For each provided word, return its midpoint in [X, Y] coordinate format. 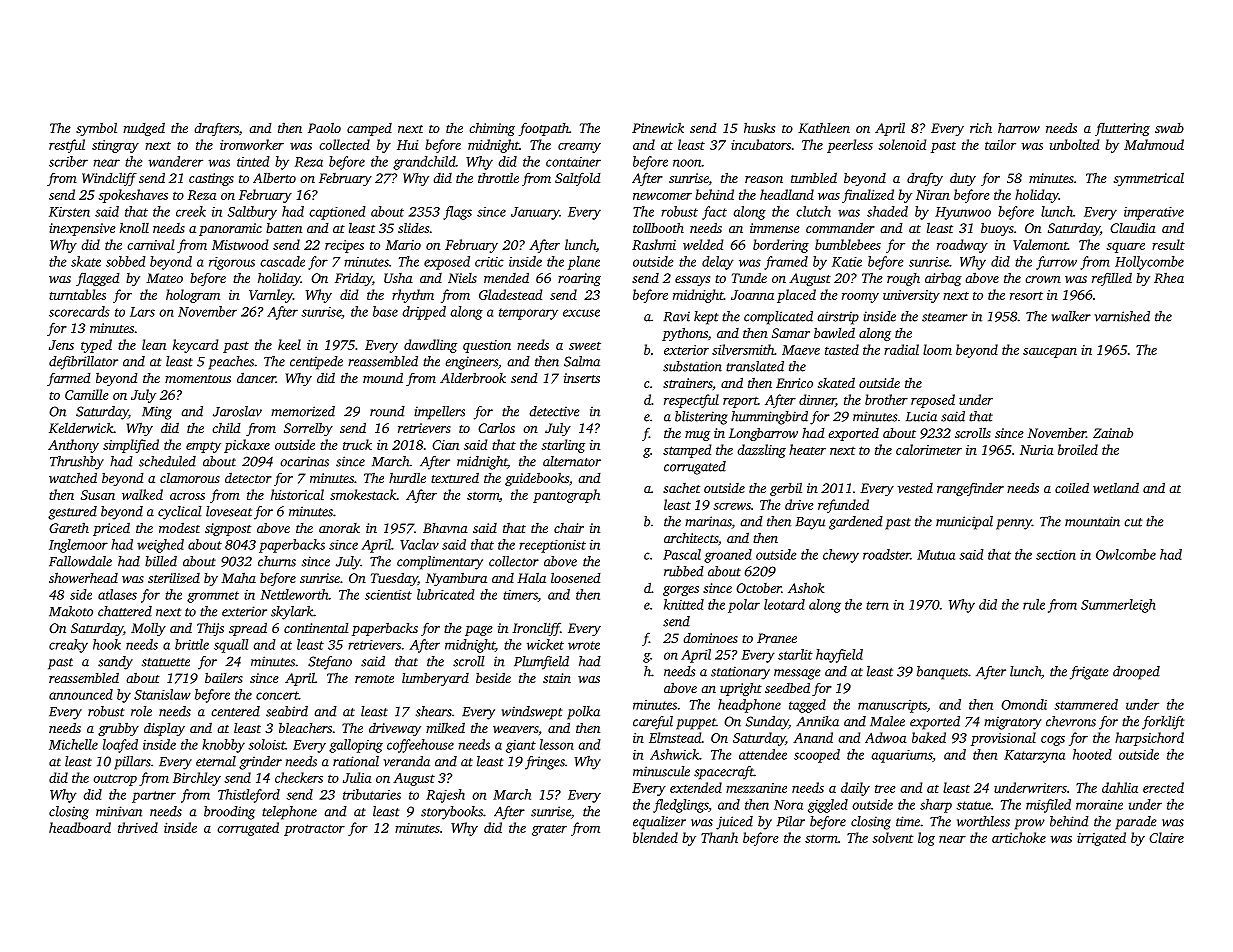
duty [963, 179]
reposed [933, 401]
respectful [691, 401]
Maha [238, 577]
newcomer [662, 196]
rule [1034, 604]
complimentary [440, 563]
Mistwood [240, 244]
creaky [68, 646]
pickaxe [247, 446]
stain [557, 678]
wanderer [176, 161]
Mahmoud [1154, 144]
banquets [942, 673]
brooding [229, 813]
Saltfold [578, 179]
